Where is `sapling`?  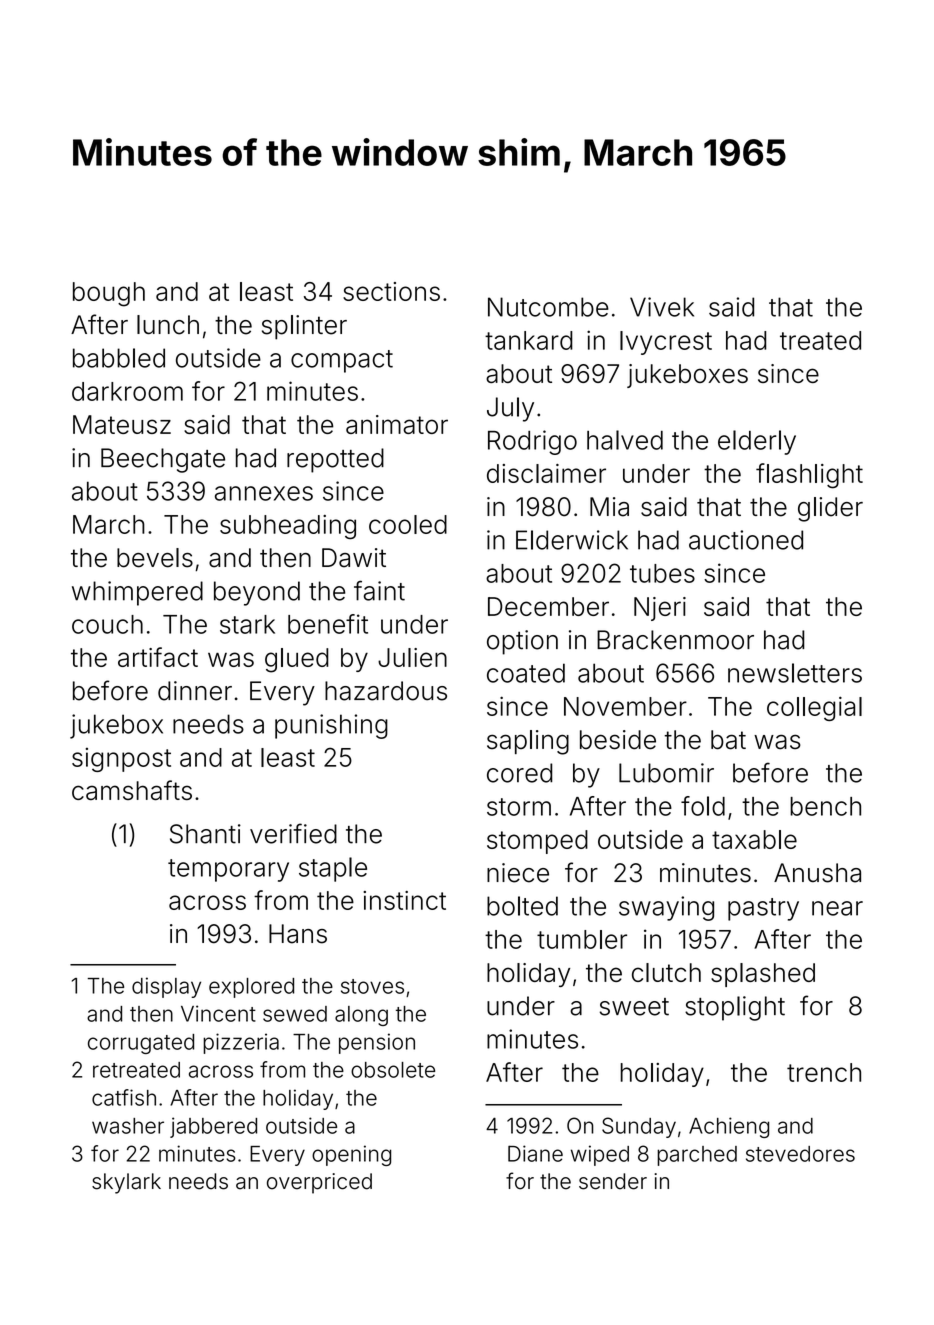
sapling is located at coordinates (528, 742).
